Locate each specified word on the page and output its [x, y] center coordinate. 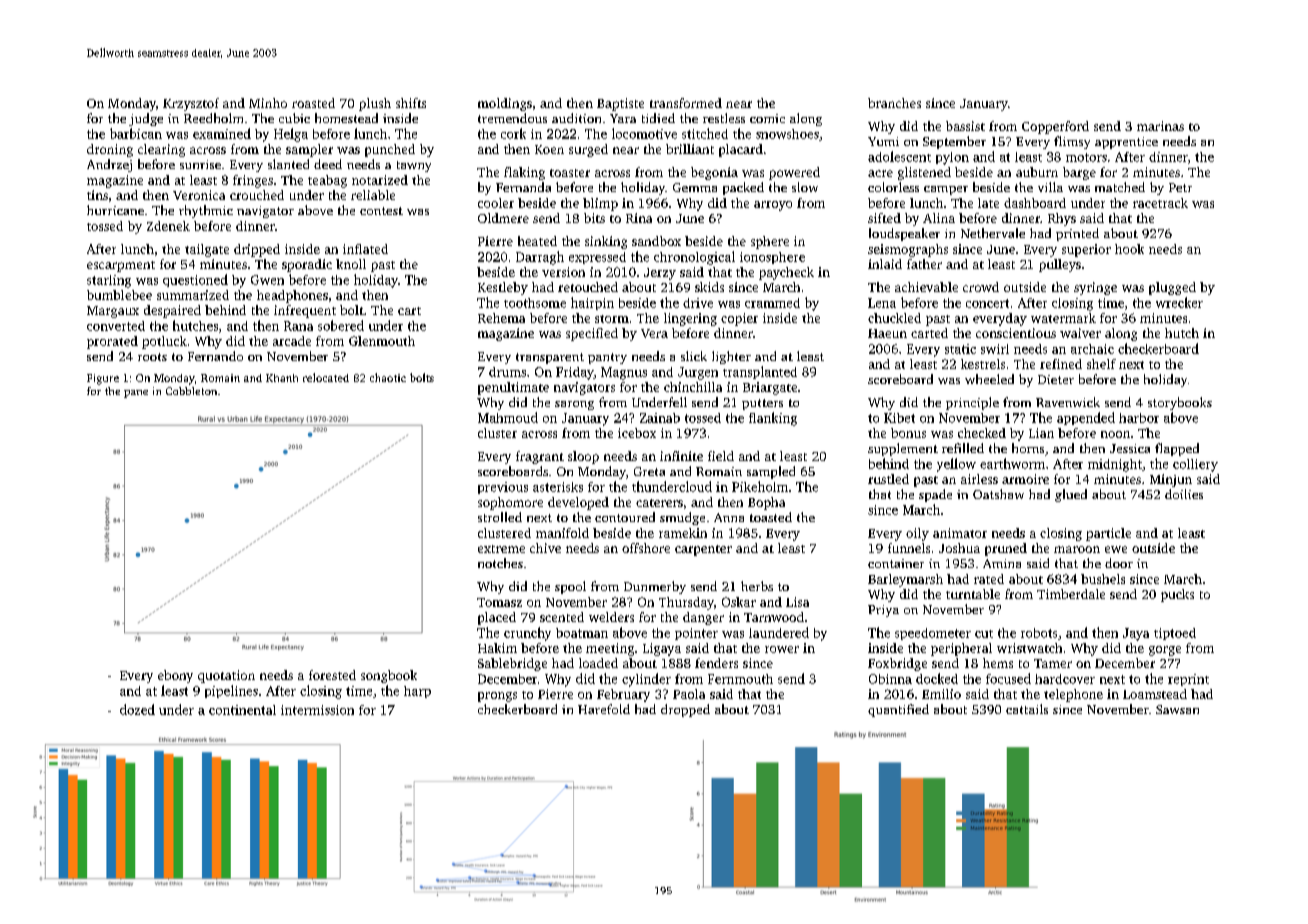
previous [503, 488]
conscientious [1016, 333]
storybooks [1180, 403]
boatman [582, 633]
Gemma [695, 187]
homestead [346, 118]
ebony [175, 676]
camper [946, 190]
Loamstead [1155, 694]
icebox [637, 433]
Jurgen [698, 373]
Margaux [113, 312]
